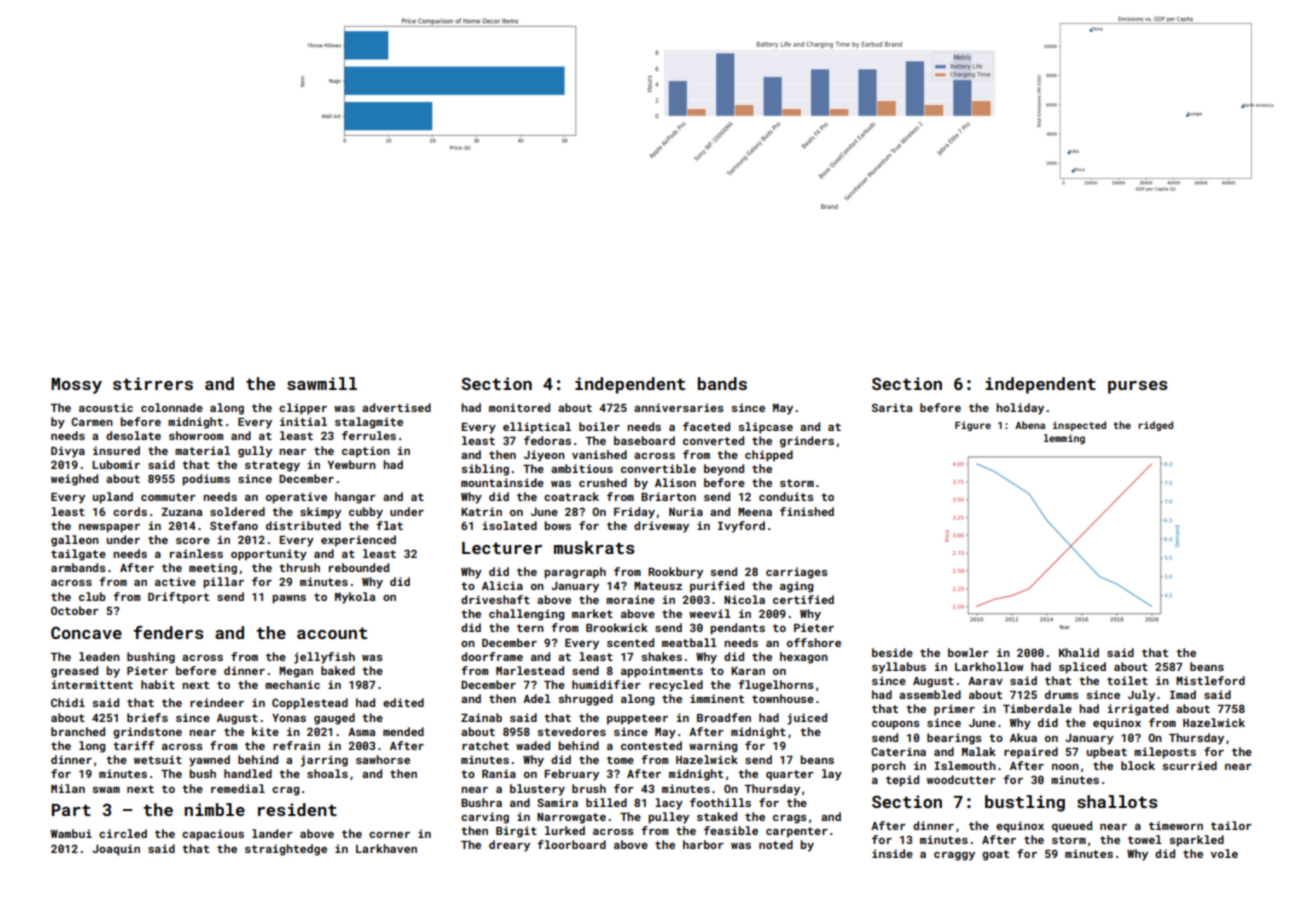  Describe the element at coordinates (797, 573) in the image. I see `carriages` at that location.
